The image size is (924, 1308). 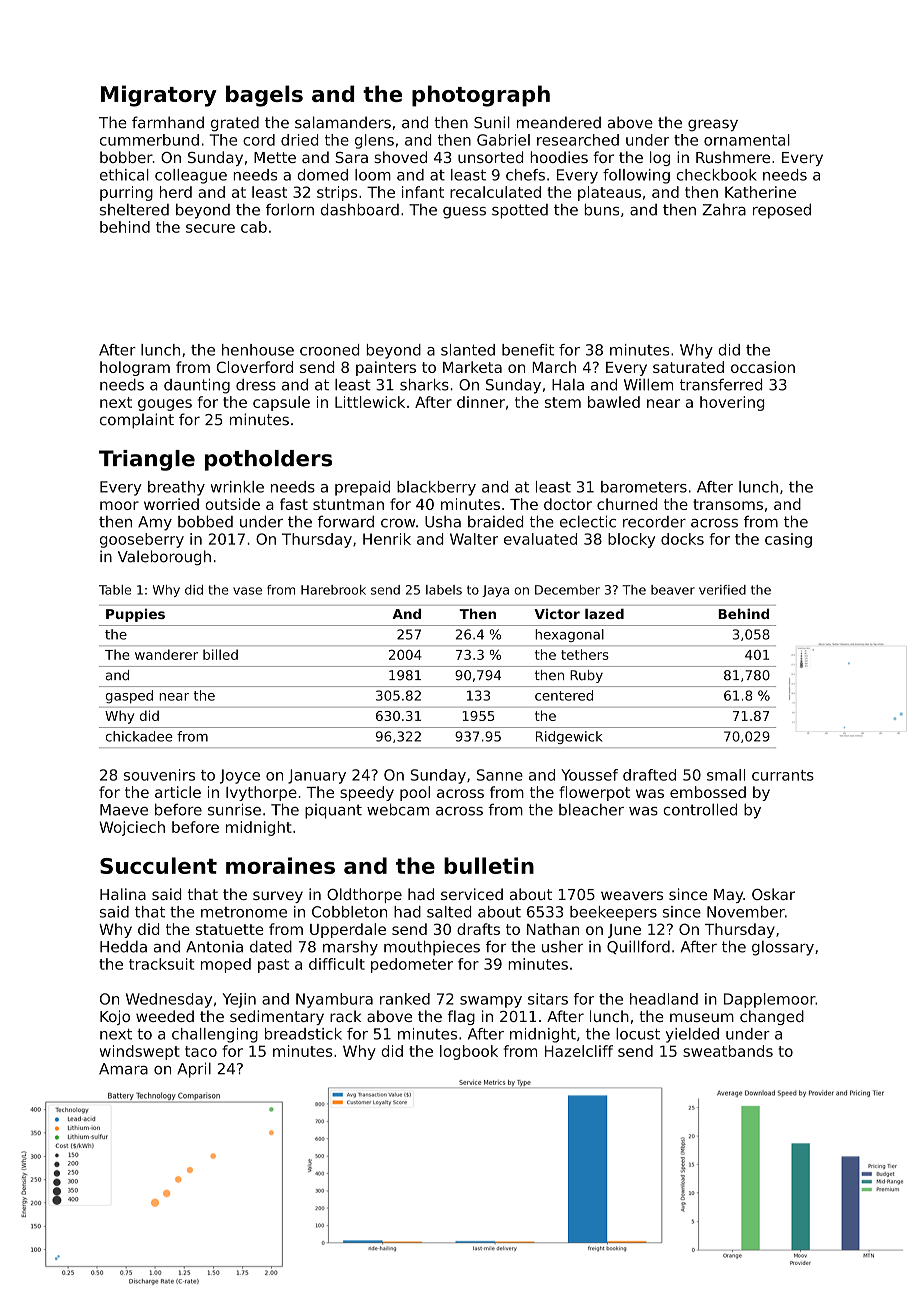 What do you see at coordinates (481, 96) in the document?
I see `photograph` at bounding box center [481, 96].
